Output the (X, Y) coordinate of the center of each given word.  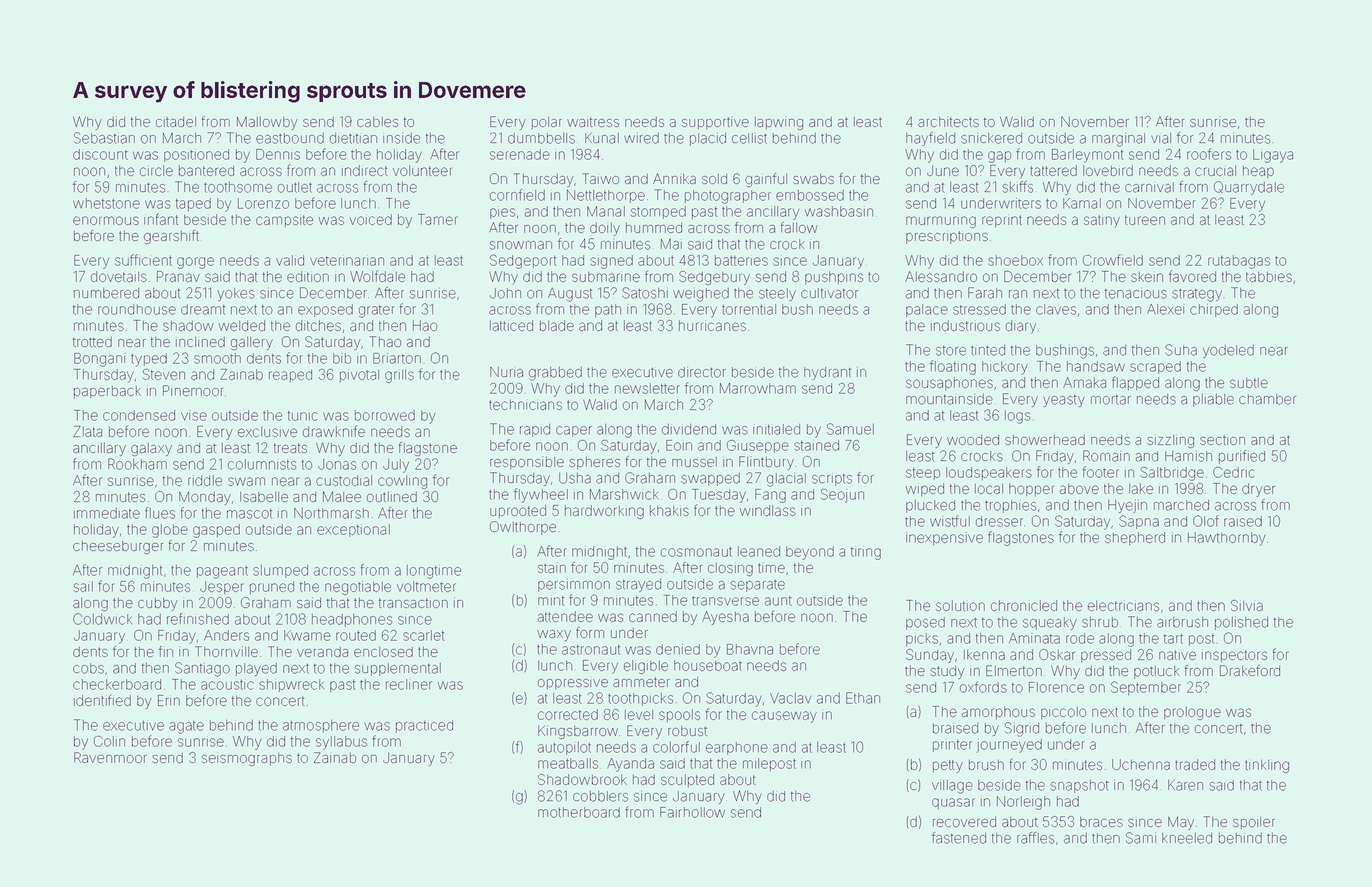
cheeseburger (118, 547)
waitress (593, 122)
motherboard (579, 812)
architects (948, 121)
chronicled (1024, 605)
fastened (959, 838)
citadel (176, 122)
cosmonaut (696, 552)
